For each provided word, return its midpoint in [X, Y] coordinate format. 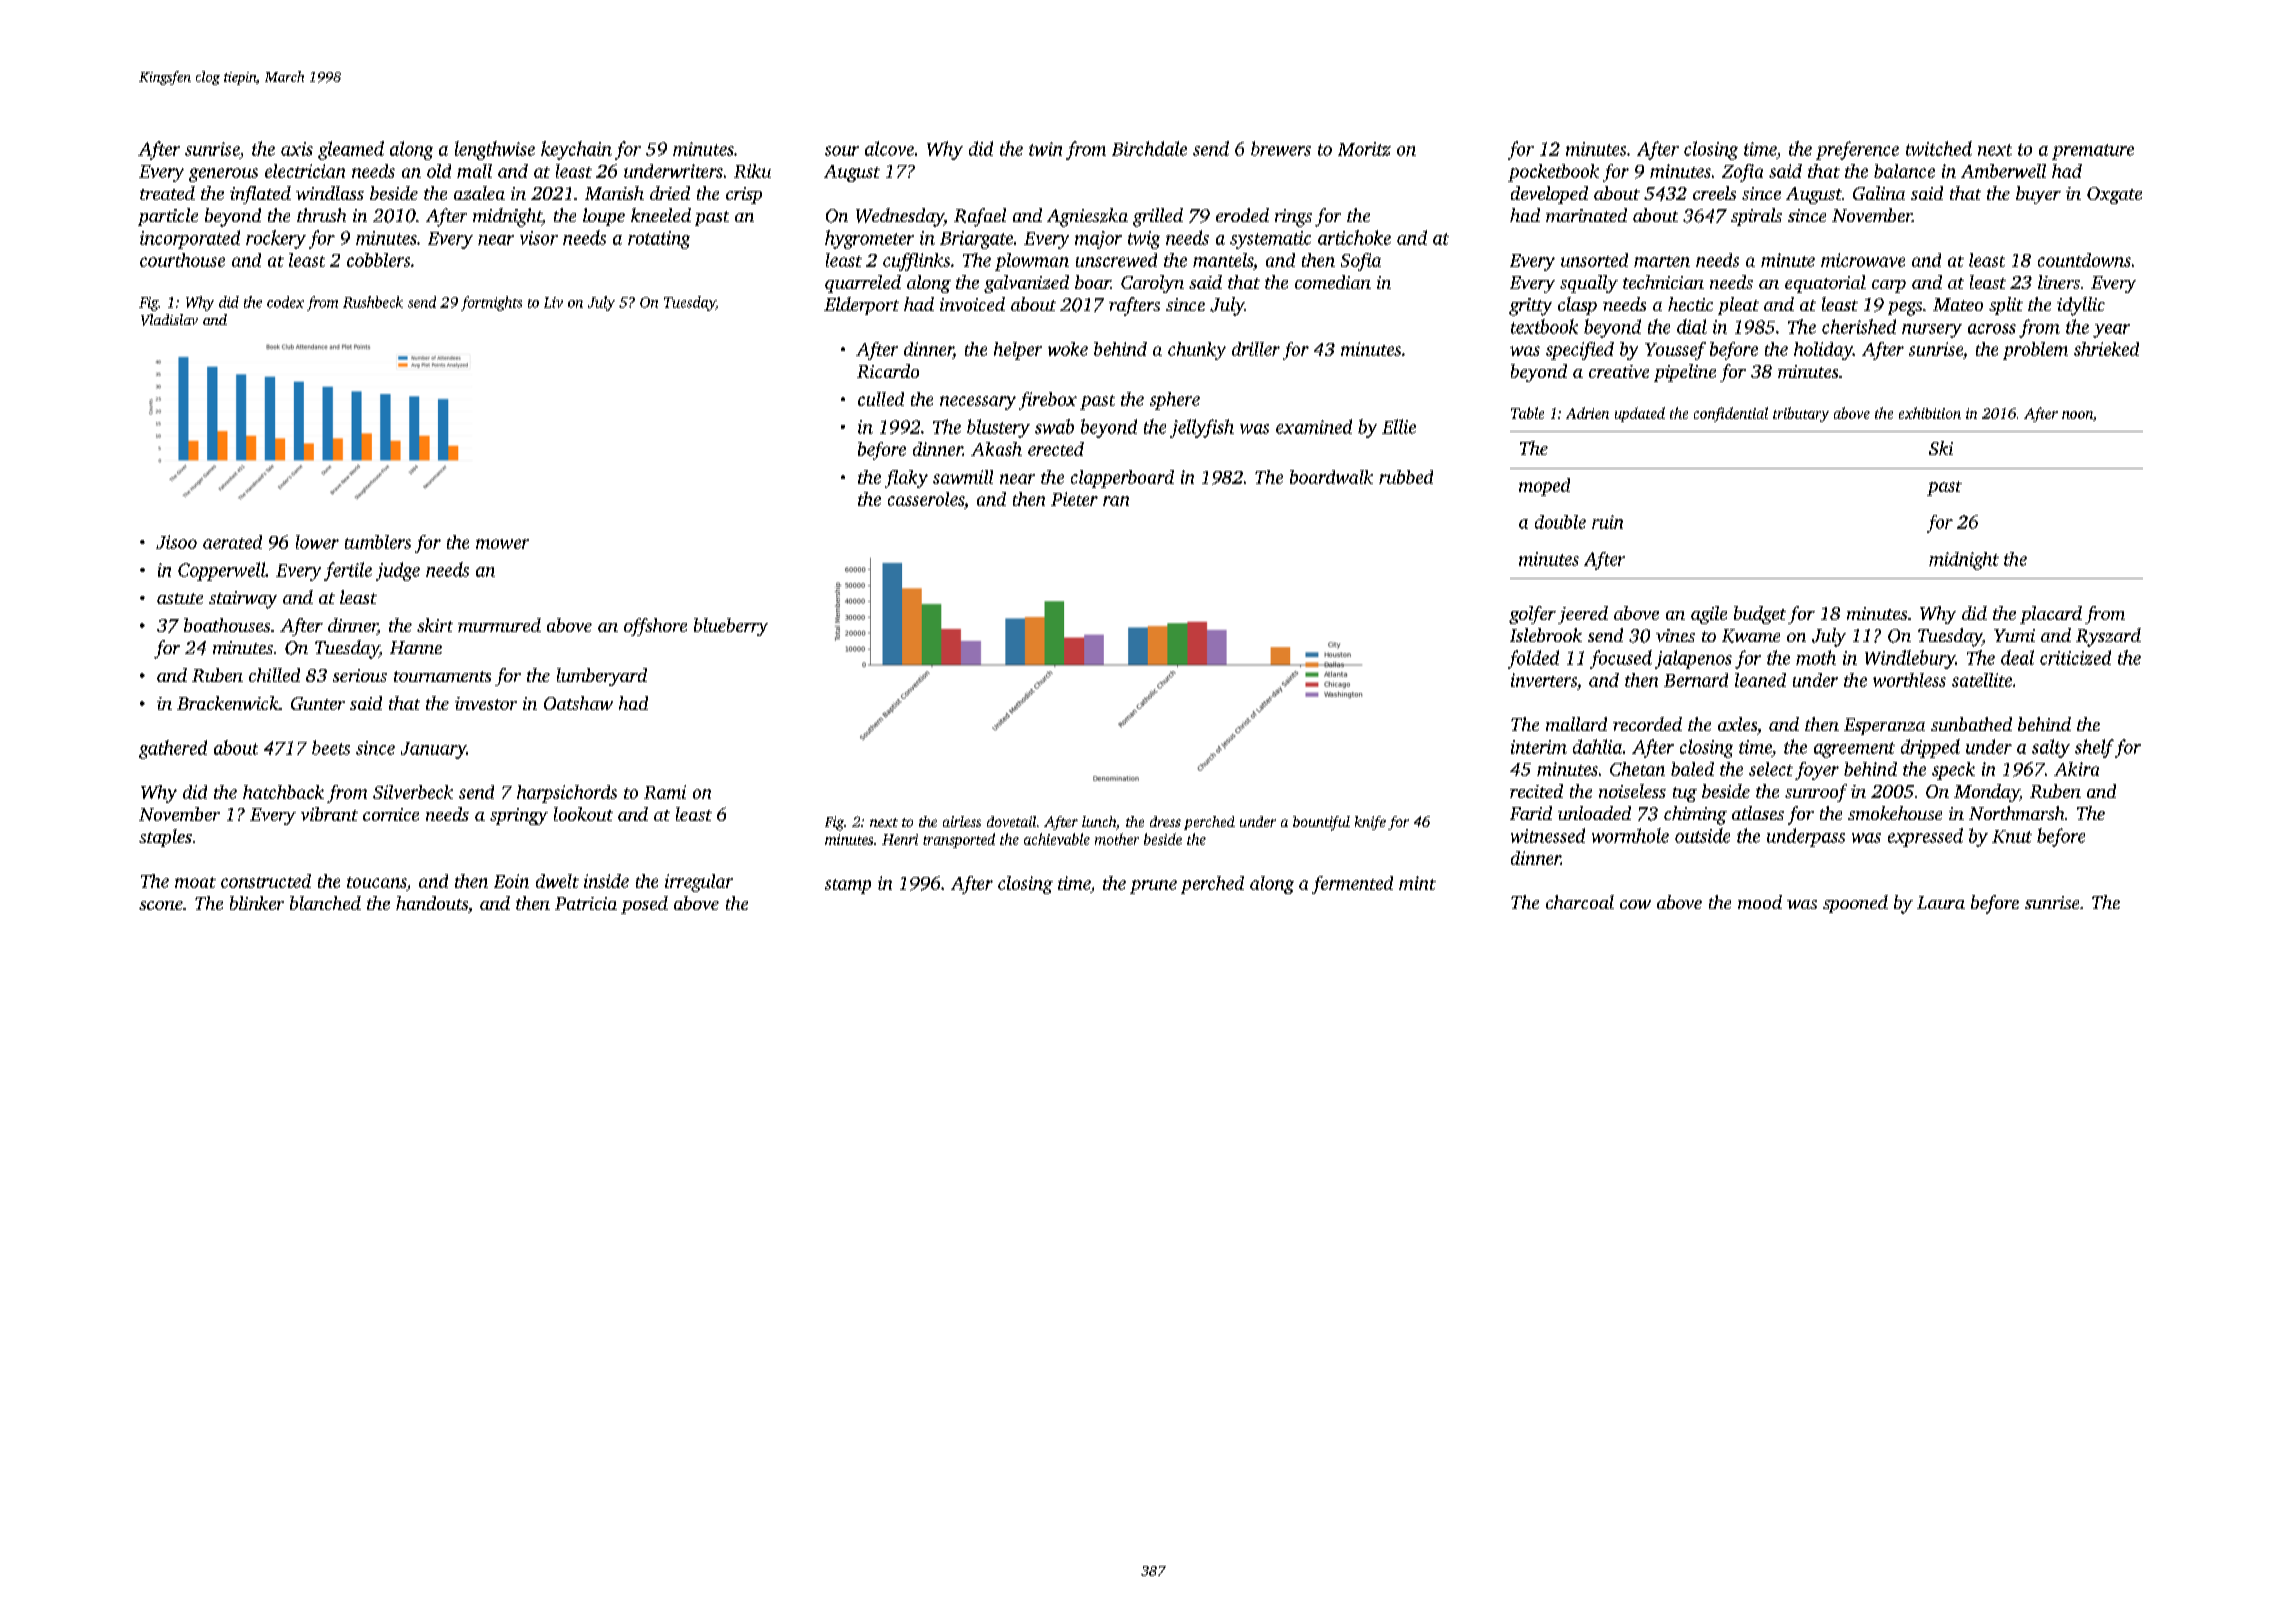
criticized [2075, 657]
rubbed [1406, 477]
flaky [906, 479]
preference [1857, 150]
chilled [274, 675]
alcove [889, 148]
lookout [583, 814]
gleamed [351, 150]
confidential [1731, 414]
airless [962, 821]
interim [1539, 747]
